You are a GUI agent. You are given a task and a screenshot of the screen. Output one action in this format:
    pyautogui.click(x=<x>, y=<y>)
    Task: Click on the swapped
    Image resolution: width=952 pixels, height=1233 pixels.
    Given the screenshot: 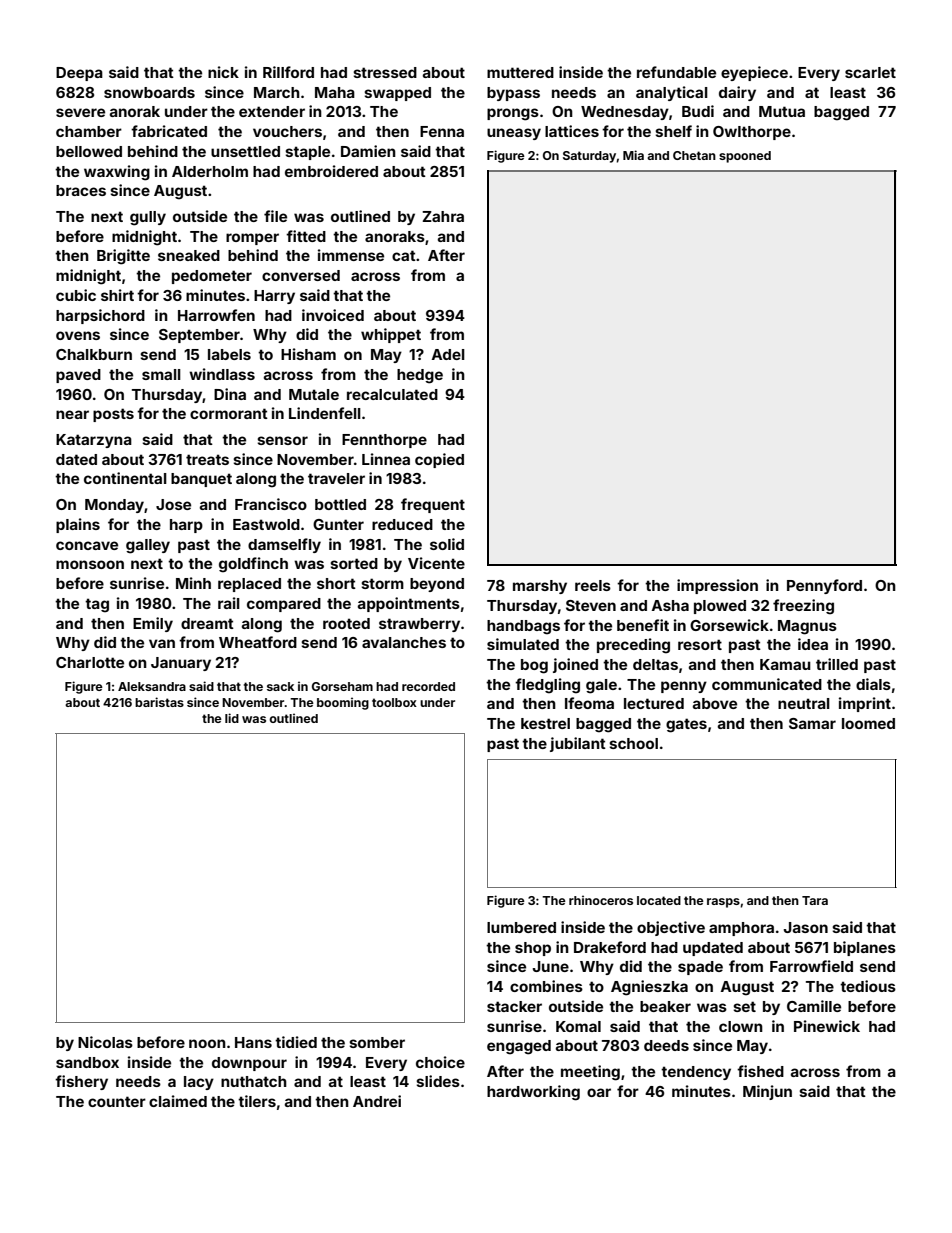 What is the action you would take?
    pyautogui.click(x=397, y=94)
